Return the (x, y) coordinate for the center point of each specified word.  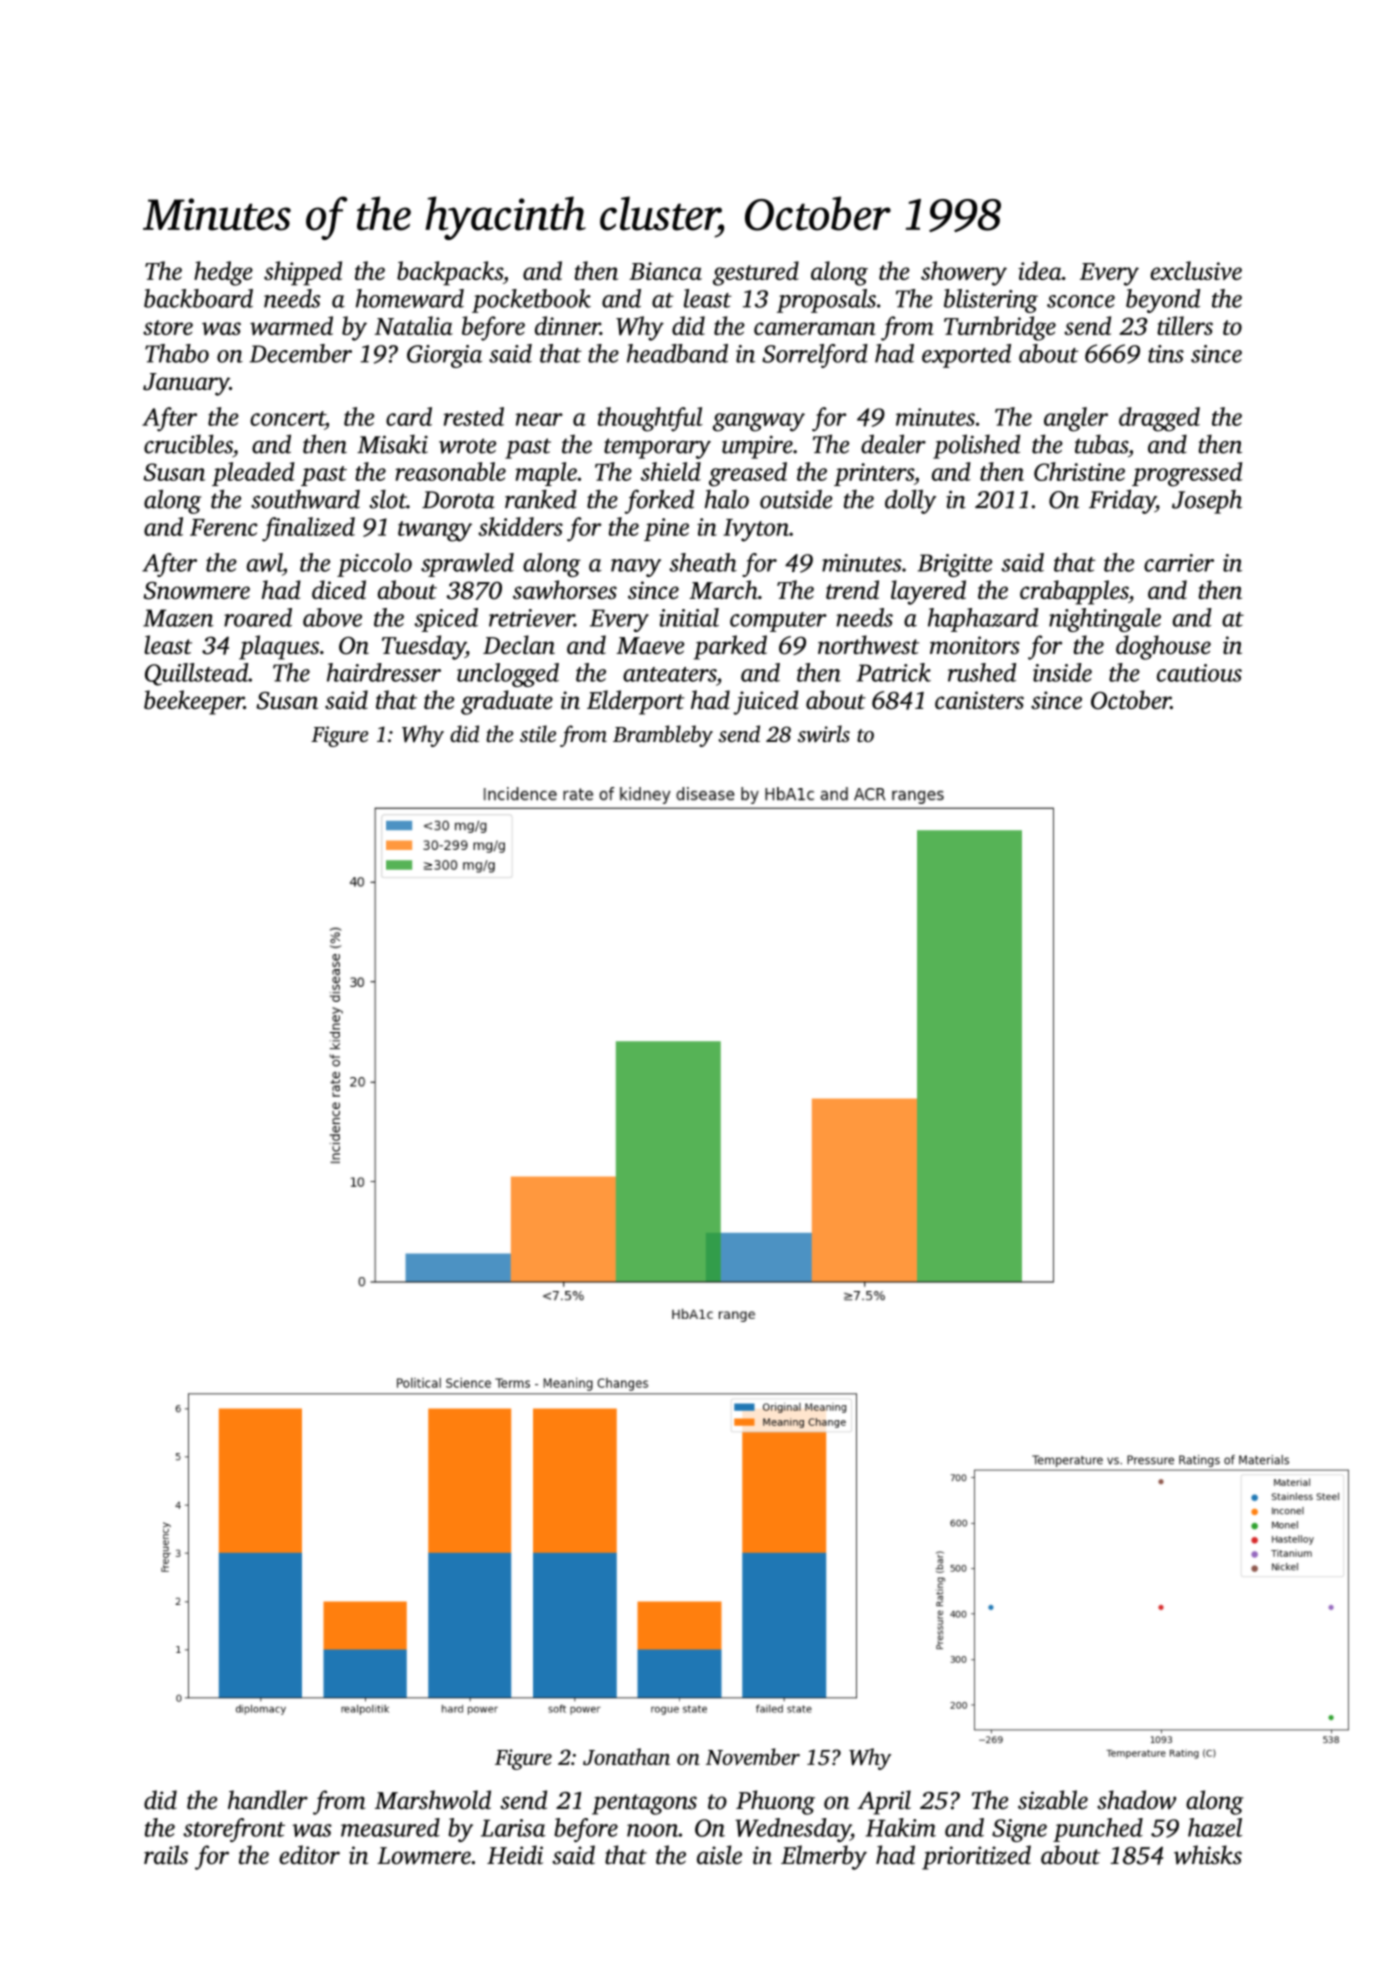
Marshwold (433, 1800)
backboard (198, 298)
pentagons (644, 1804)
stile (538, 733)
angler (1076, 419)
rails (166, 1855)
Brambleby (663, 736)
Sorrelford (815, 356)
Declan (519, 644)
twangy (435, 531)
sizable (1053, 1800)
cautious (1199, 673)
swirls (824, 733)
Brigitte (955, 565)
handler (268, 1800)
